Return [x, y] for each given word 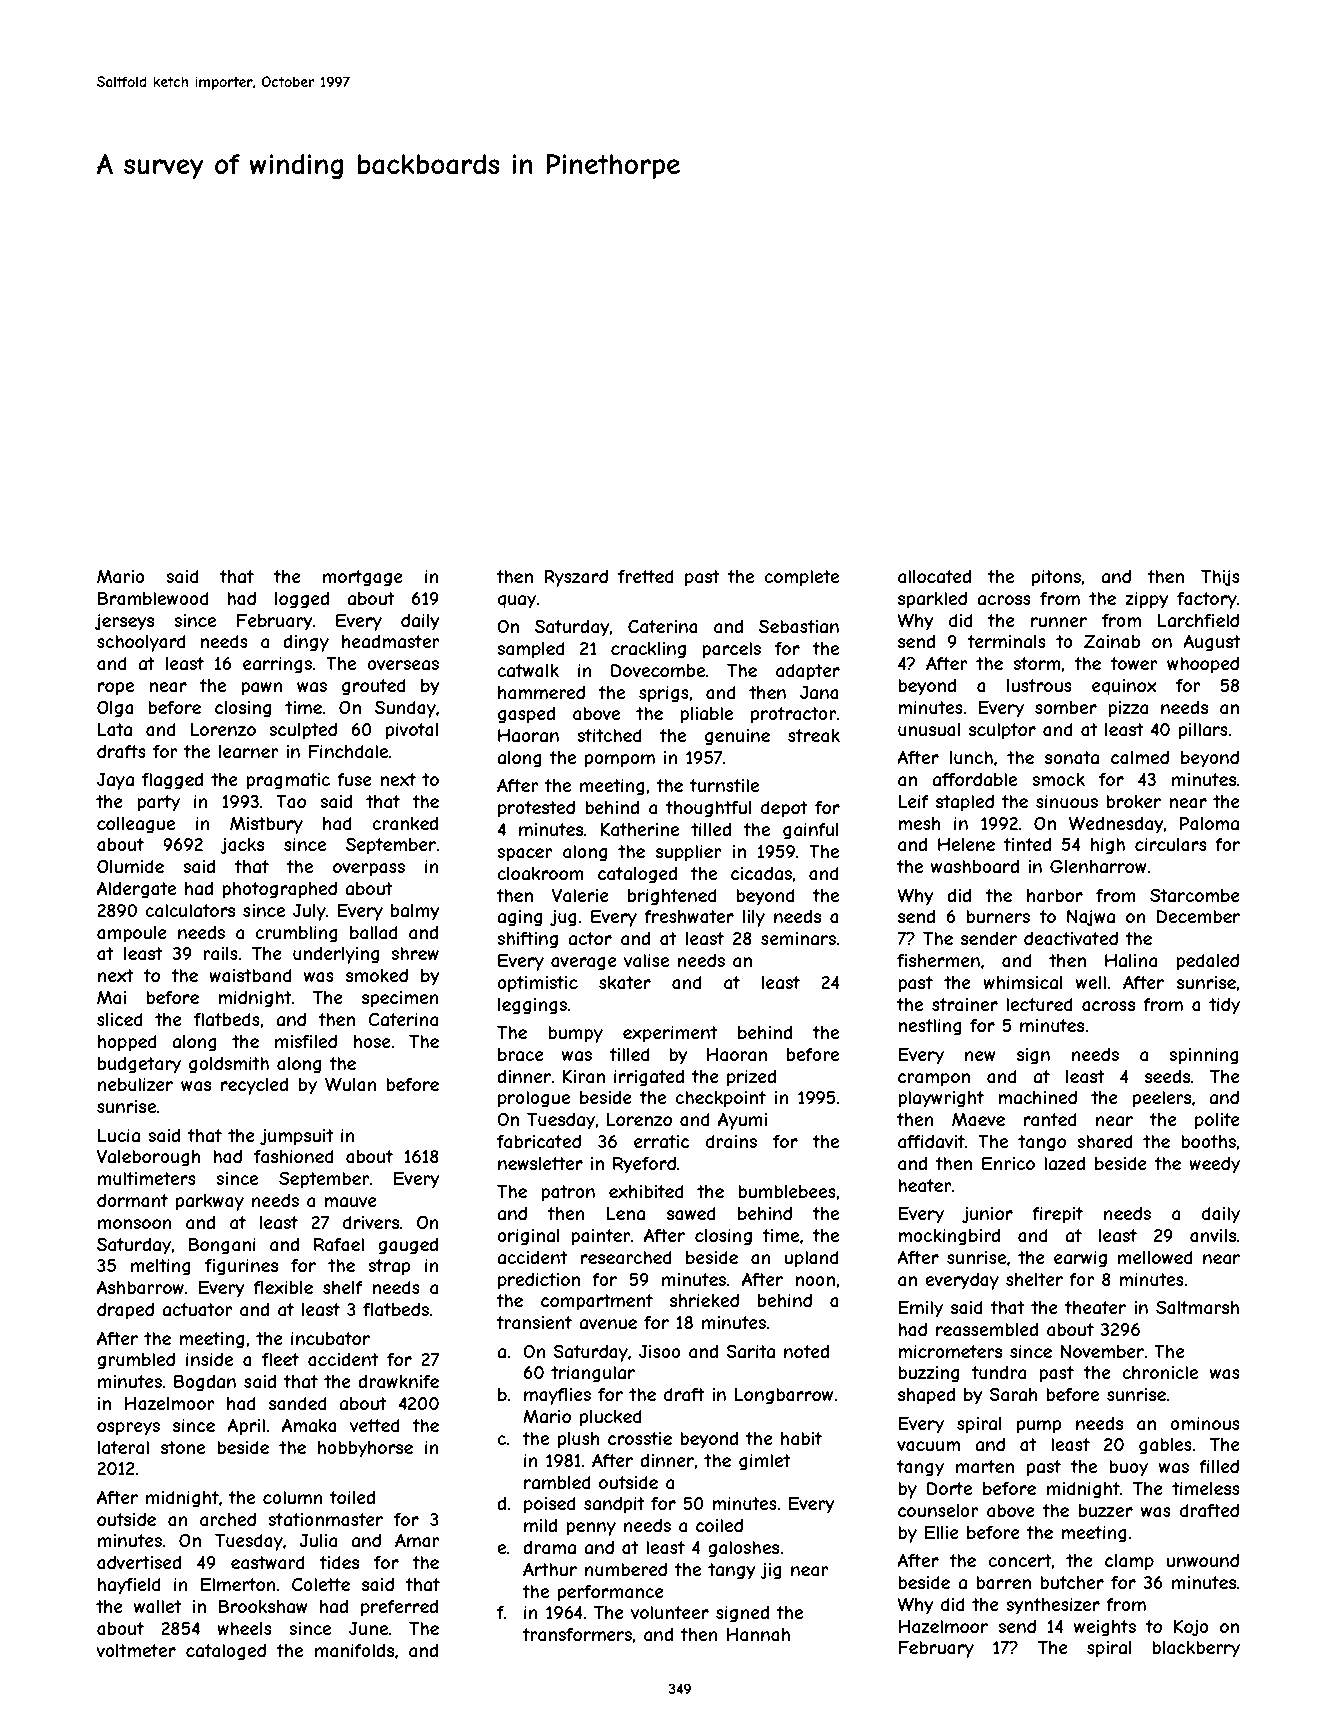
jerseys [124, 622]
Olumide [130, 866]
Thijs [1220, 578]
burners [998, 916]
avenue [608, 1324]
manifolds [354, 1650]
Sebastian [799, 626]
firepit [1057, 1215]
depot [784, 809]
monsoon [135, 1224]
